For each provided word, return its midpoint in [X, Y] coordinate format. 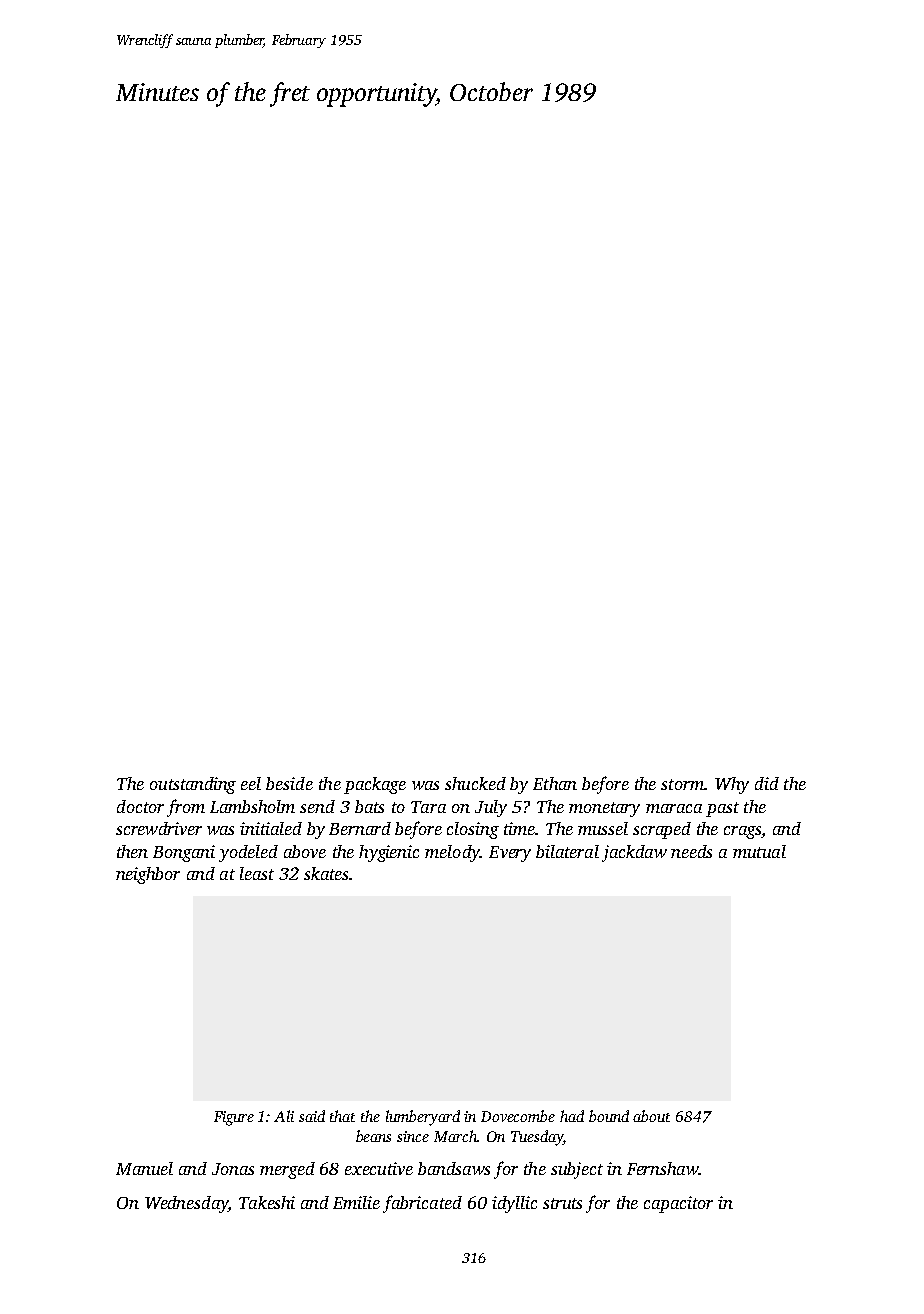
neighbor [148, 875]
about [651, 1116]
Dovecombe [518, 1116]
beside [289, 783]
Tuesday [537, 1138]
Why [732, 785]
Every [510, 854]
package [375, 785]
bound [609, 1116]
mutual [759, 851]
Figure [234, 1118]
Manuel [144, 1168]
